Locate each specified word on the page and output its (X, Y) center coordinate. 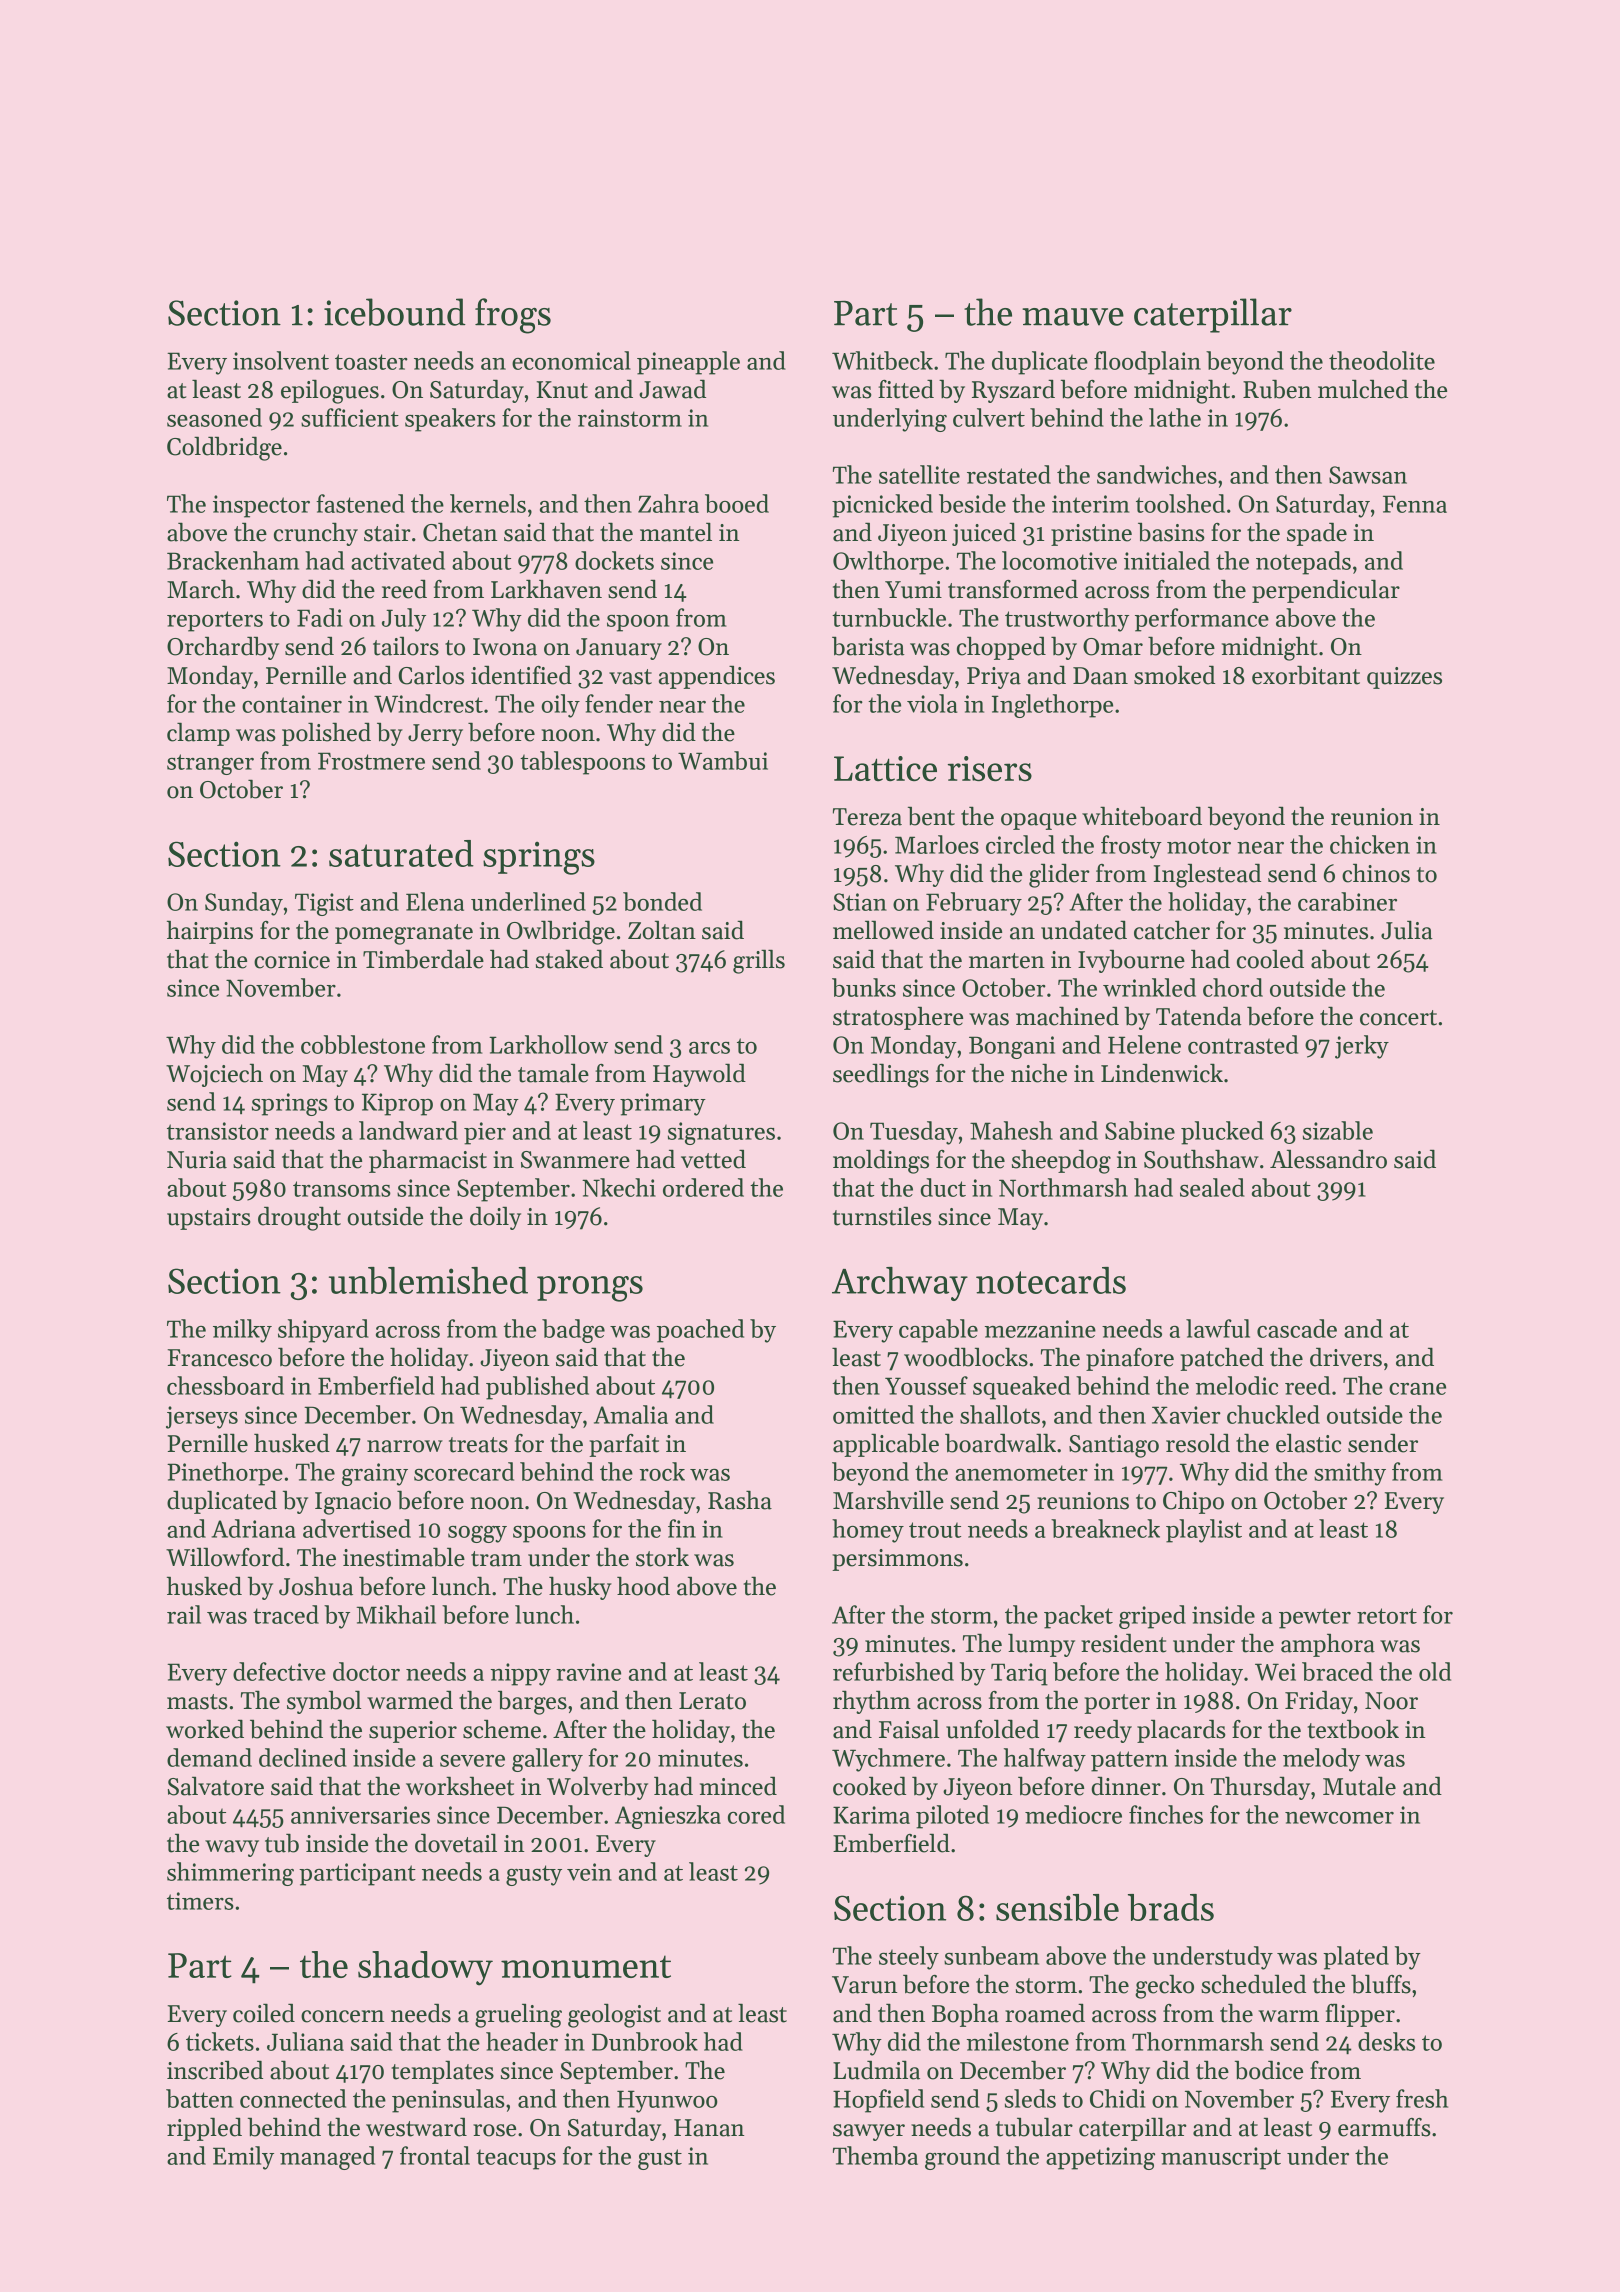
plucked (1222, 1133)
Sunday (244, 904)
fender (619, 703)
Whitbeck (882, 360)
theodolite (1382, 360)
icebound (395, 312)
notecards (1051, 1280)
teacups (516, 2159)
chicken (1370, 844)
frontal (435, 2155)
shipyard (323, 1331)
